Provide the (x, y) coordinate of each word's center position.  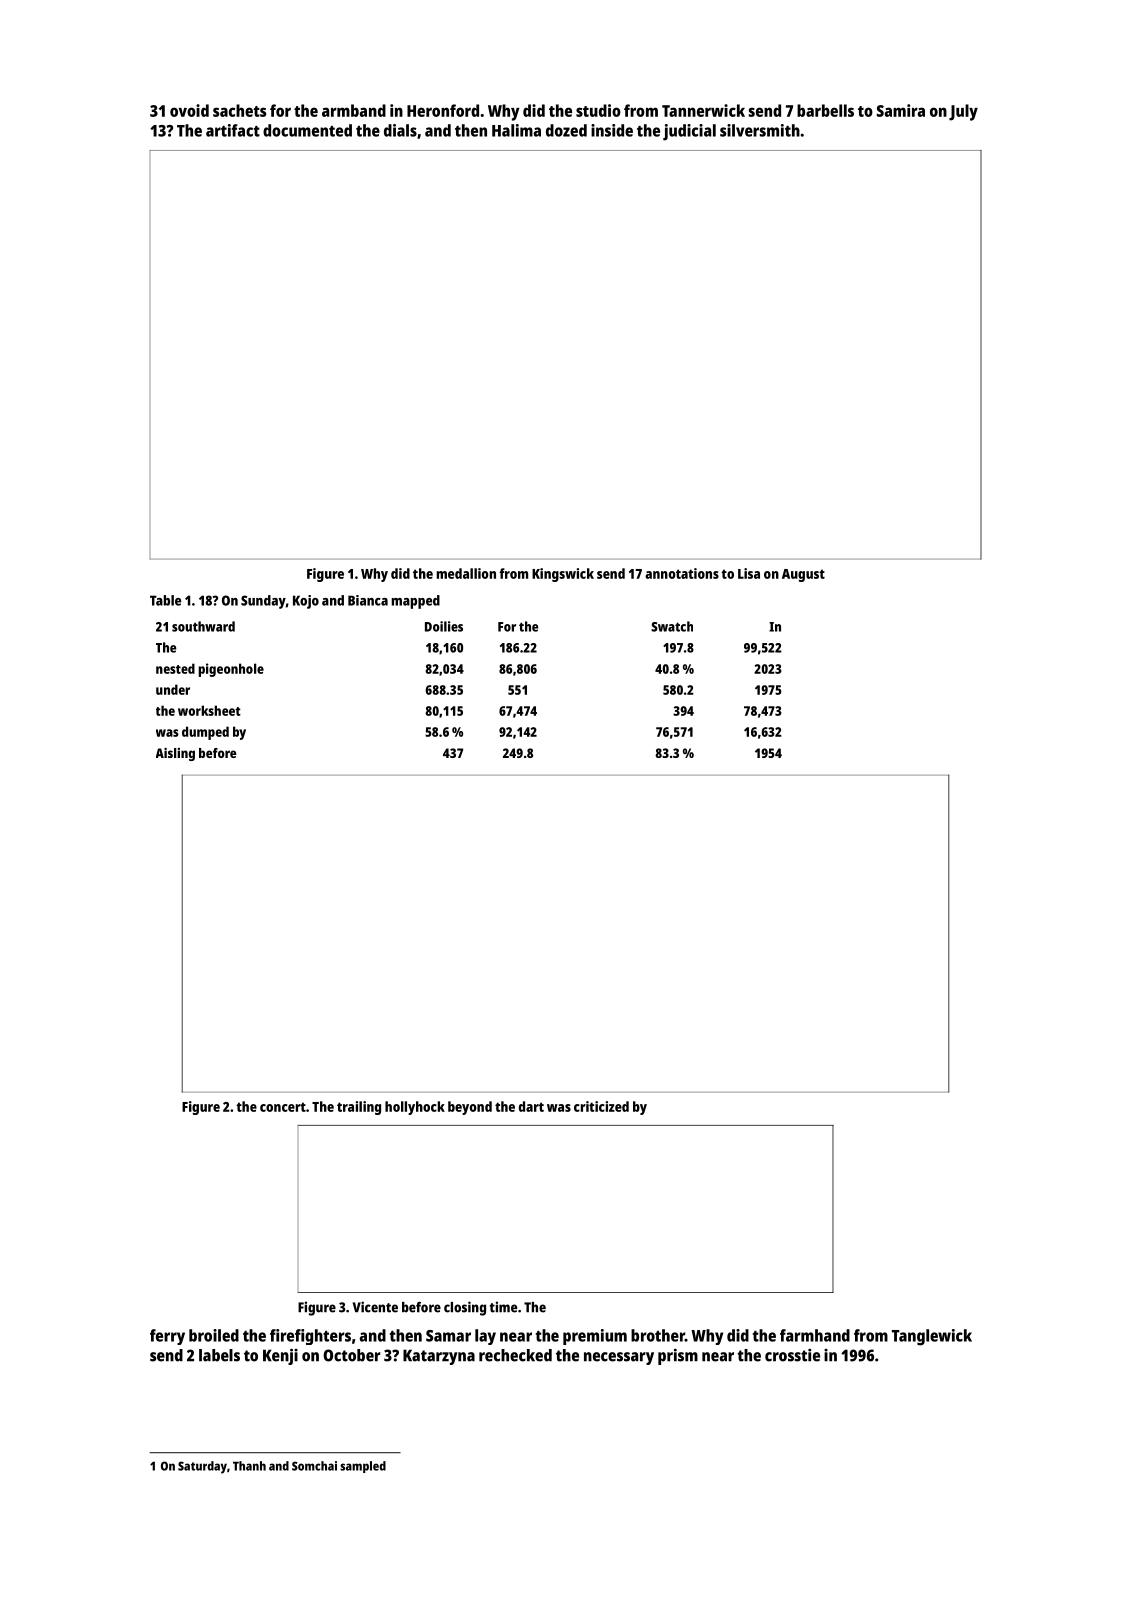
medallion (466, 573)
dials (400, 130)
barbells (825, 110)
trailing (359, 1108)
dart (531, 1106)
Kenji (280, 1357)
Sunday (263, 602)
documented (307, 130)
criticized (601, 1106)
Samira (901, 110)
